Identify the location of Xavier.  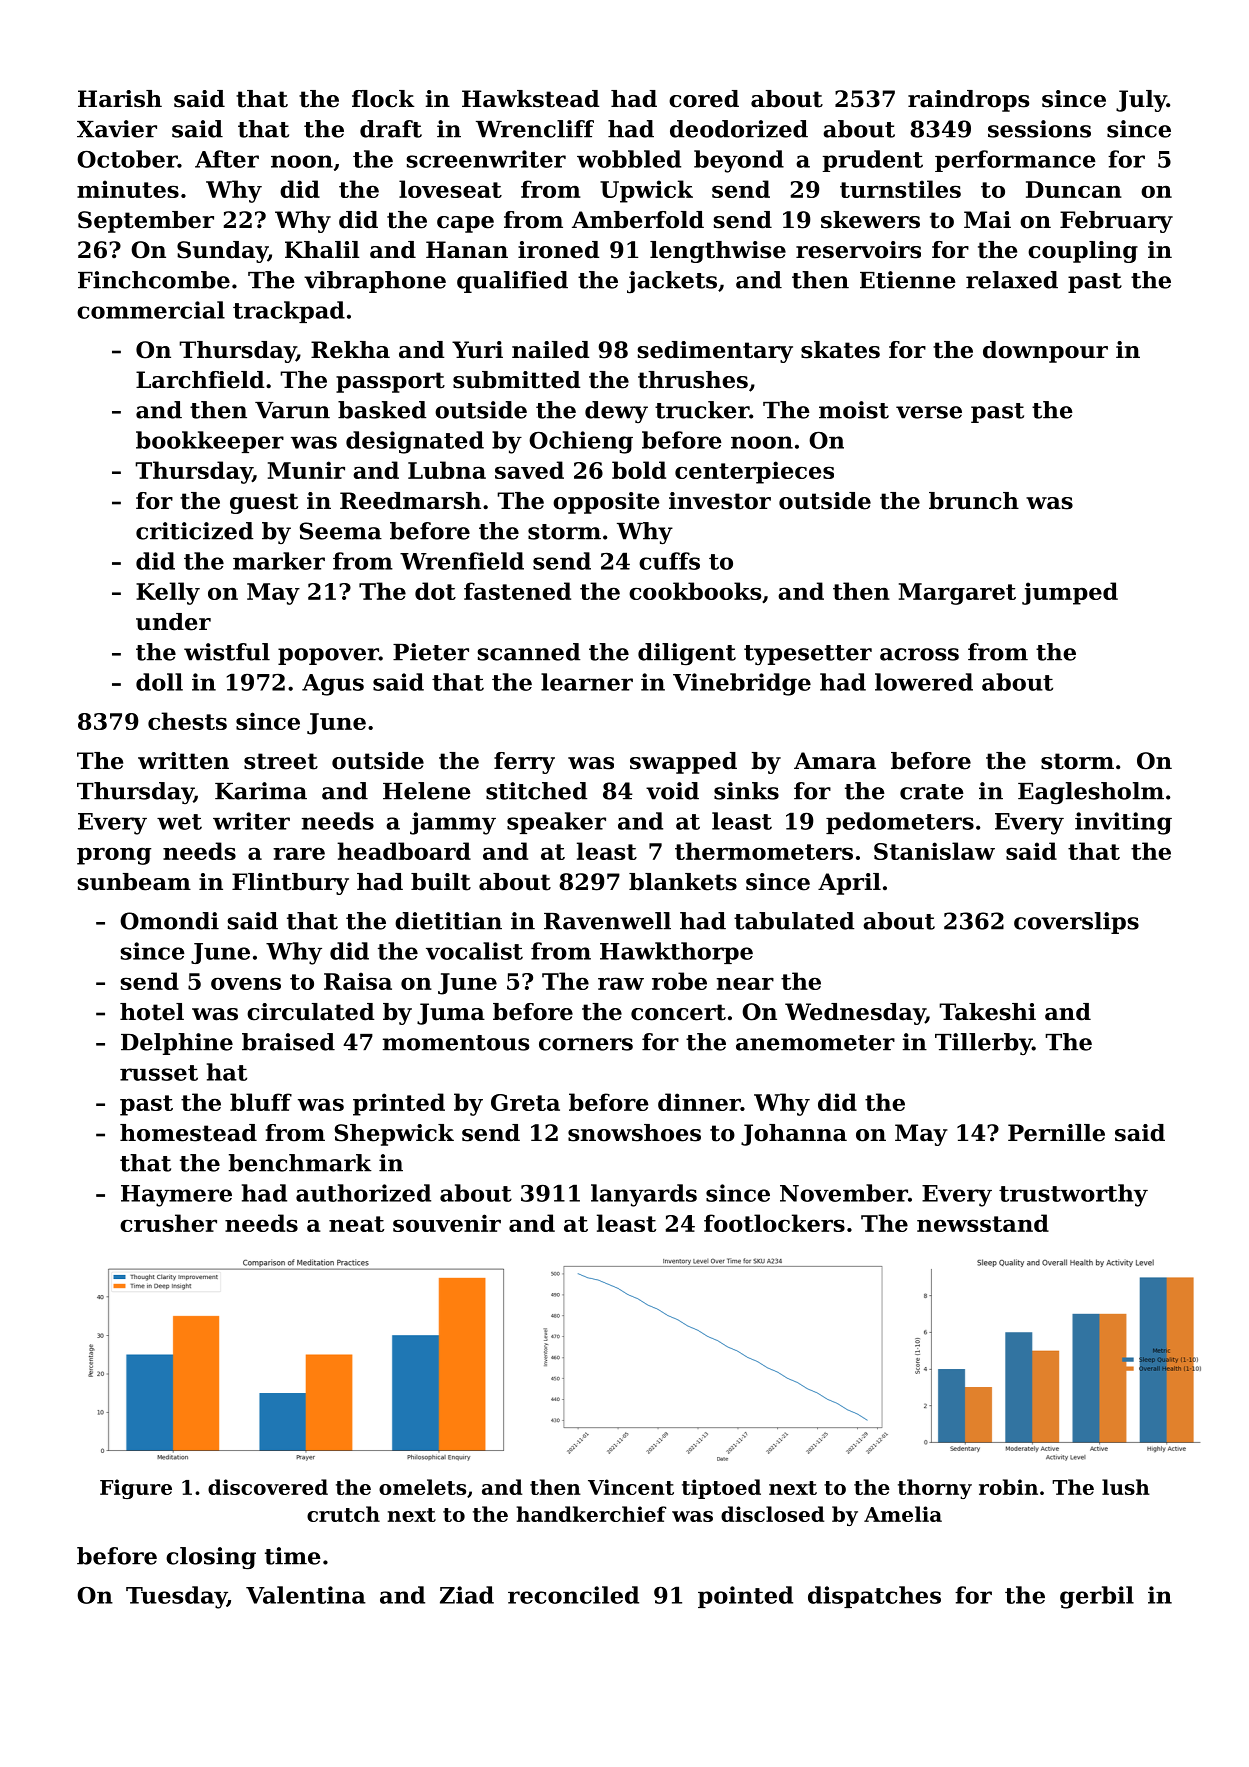
(117, 129).
